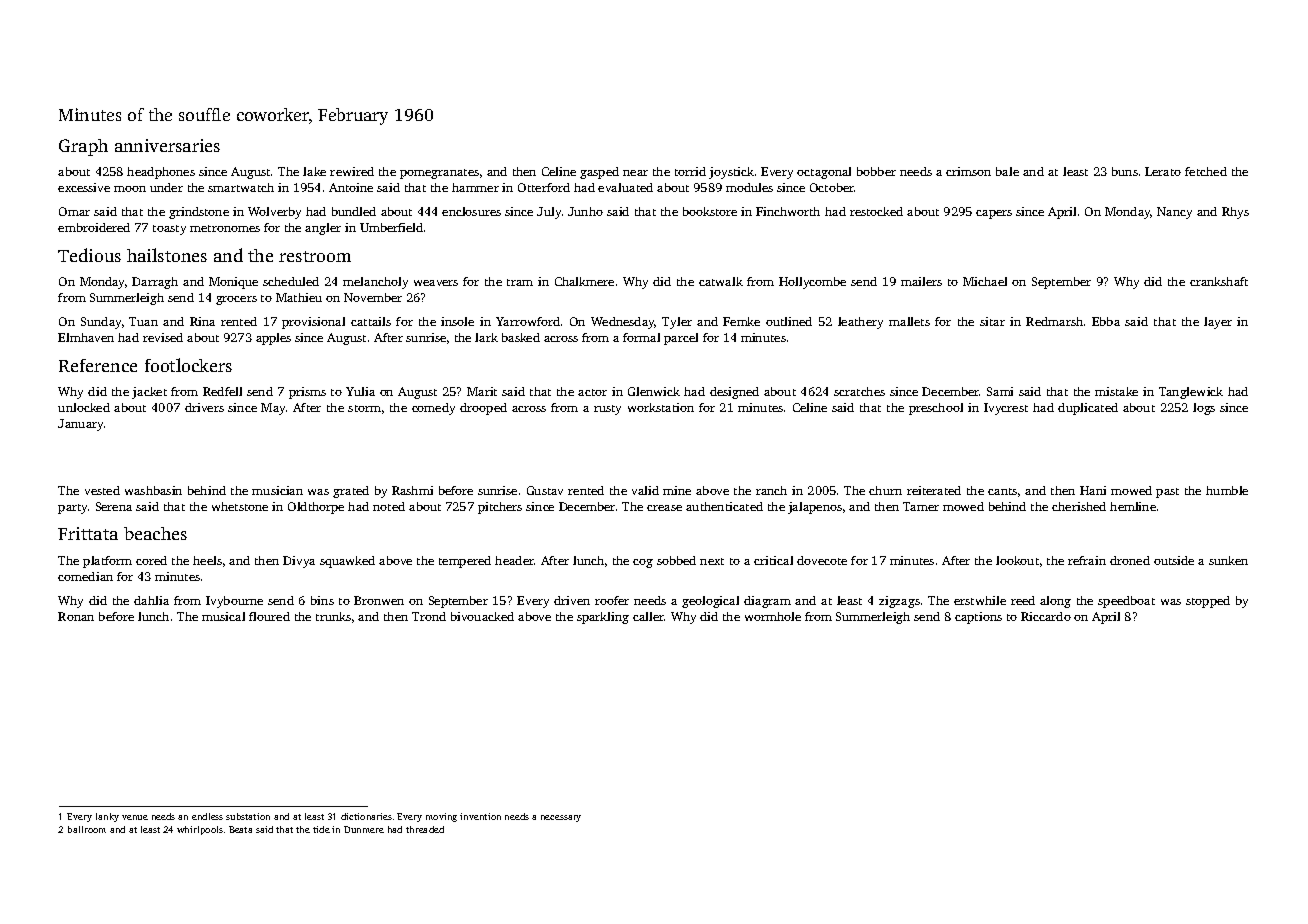  Describe the element at coordinates (661, 407) in the page. I see `workstation` at that location.
